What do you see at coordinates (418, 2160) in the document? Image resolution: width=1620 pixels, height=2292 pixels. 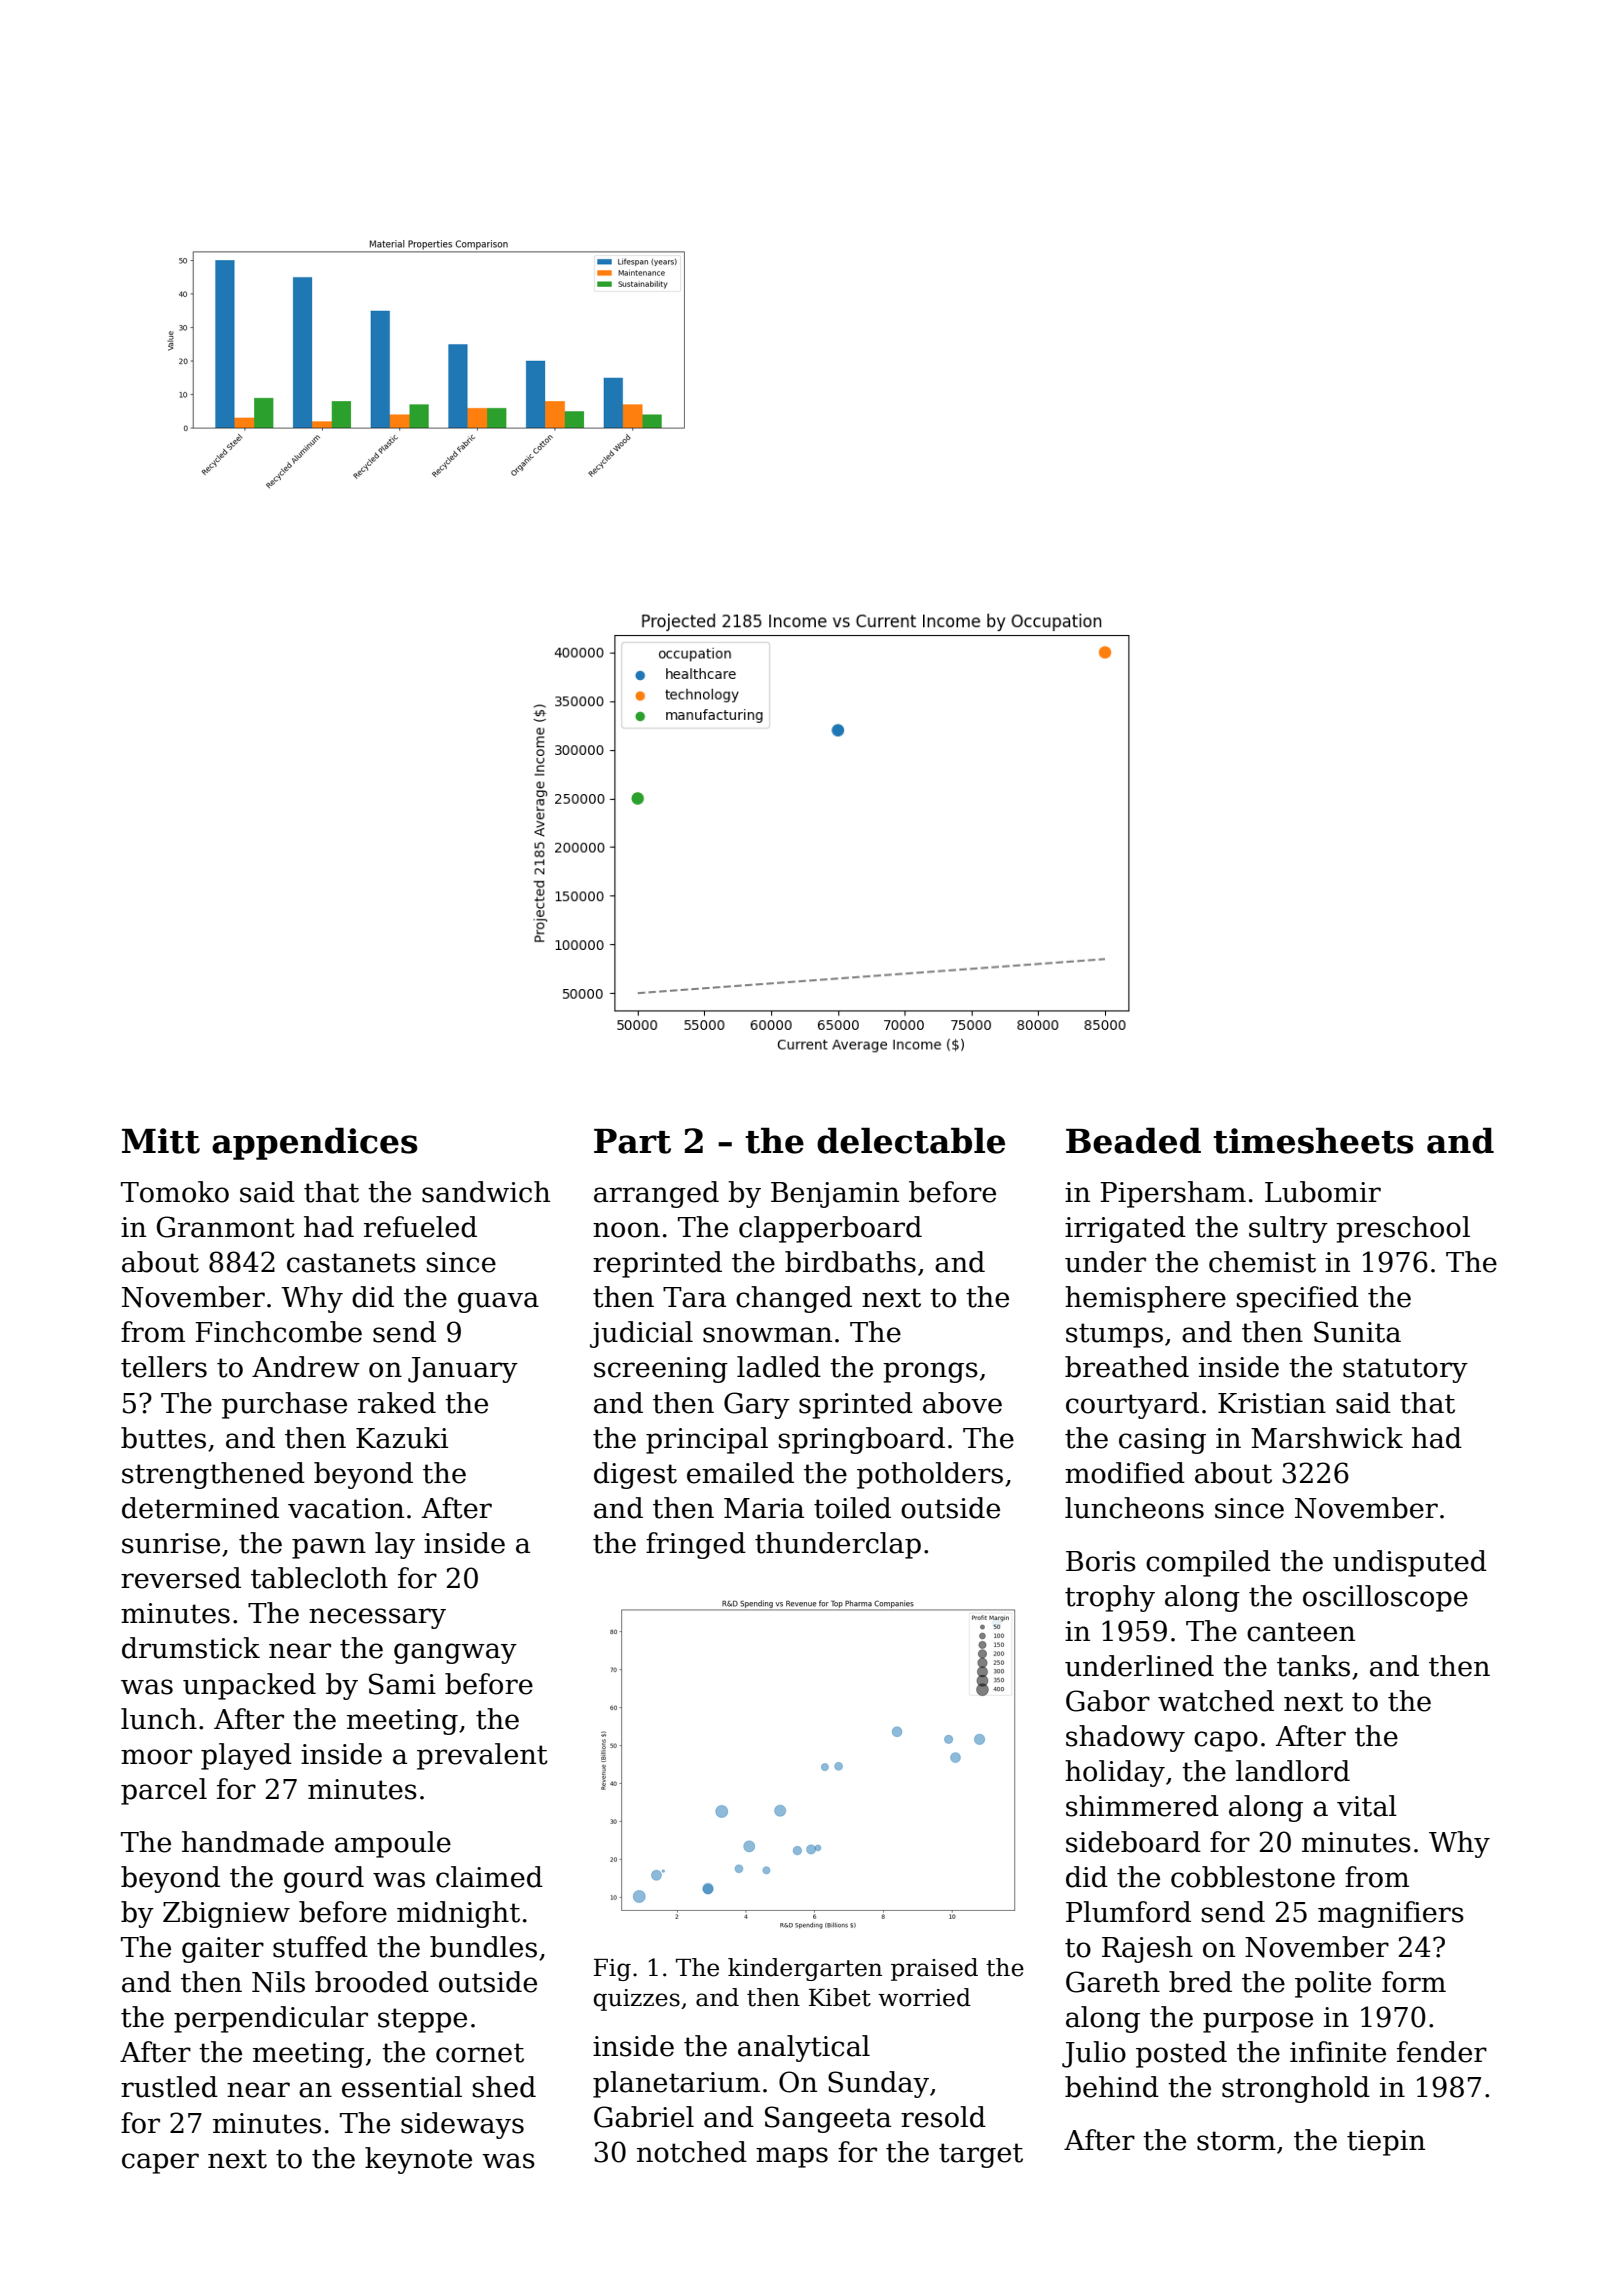 I see `keynote` at bounding box center [418, 2160].
